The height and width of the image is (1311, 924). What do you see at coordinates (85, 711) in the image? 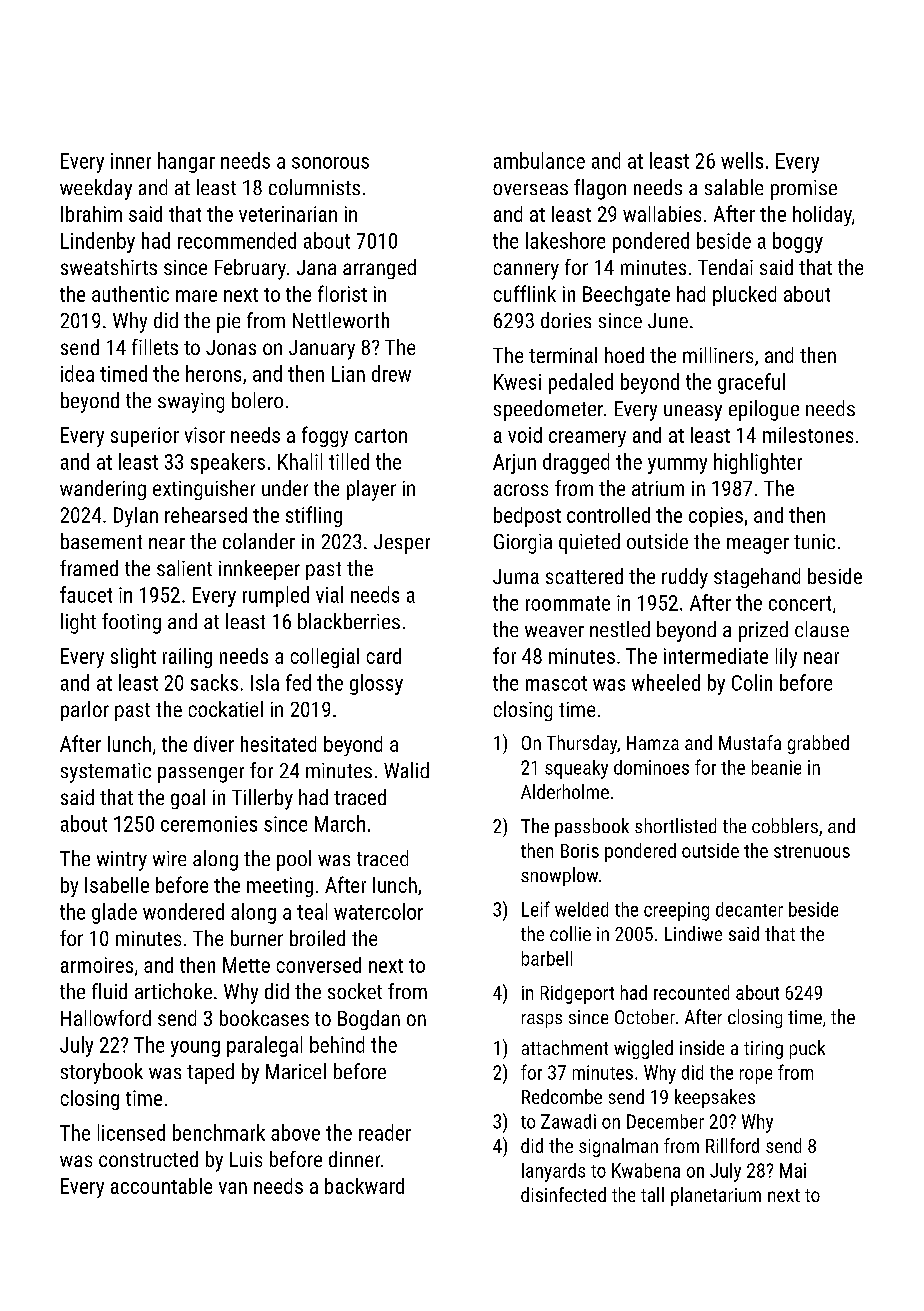
I see `parlor` at bounding box center [85, 711].
